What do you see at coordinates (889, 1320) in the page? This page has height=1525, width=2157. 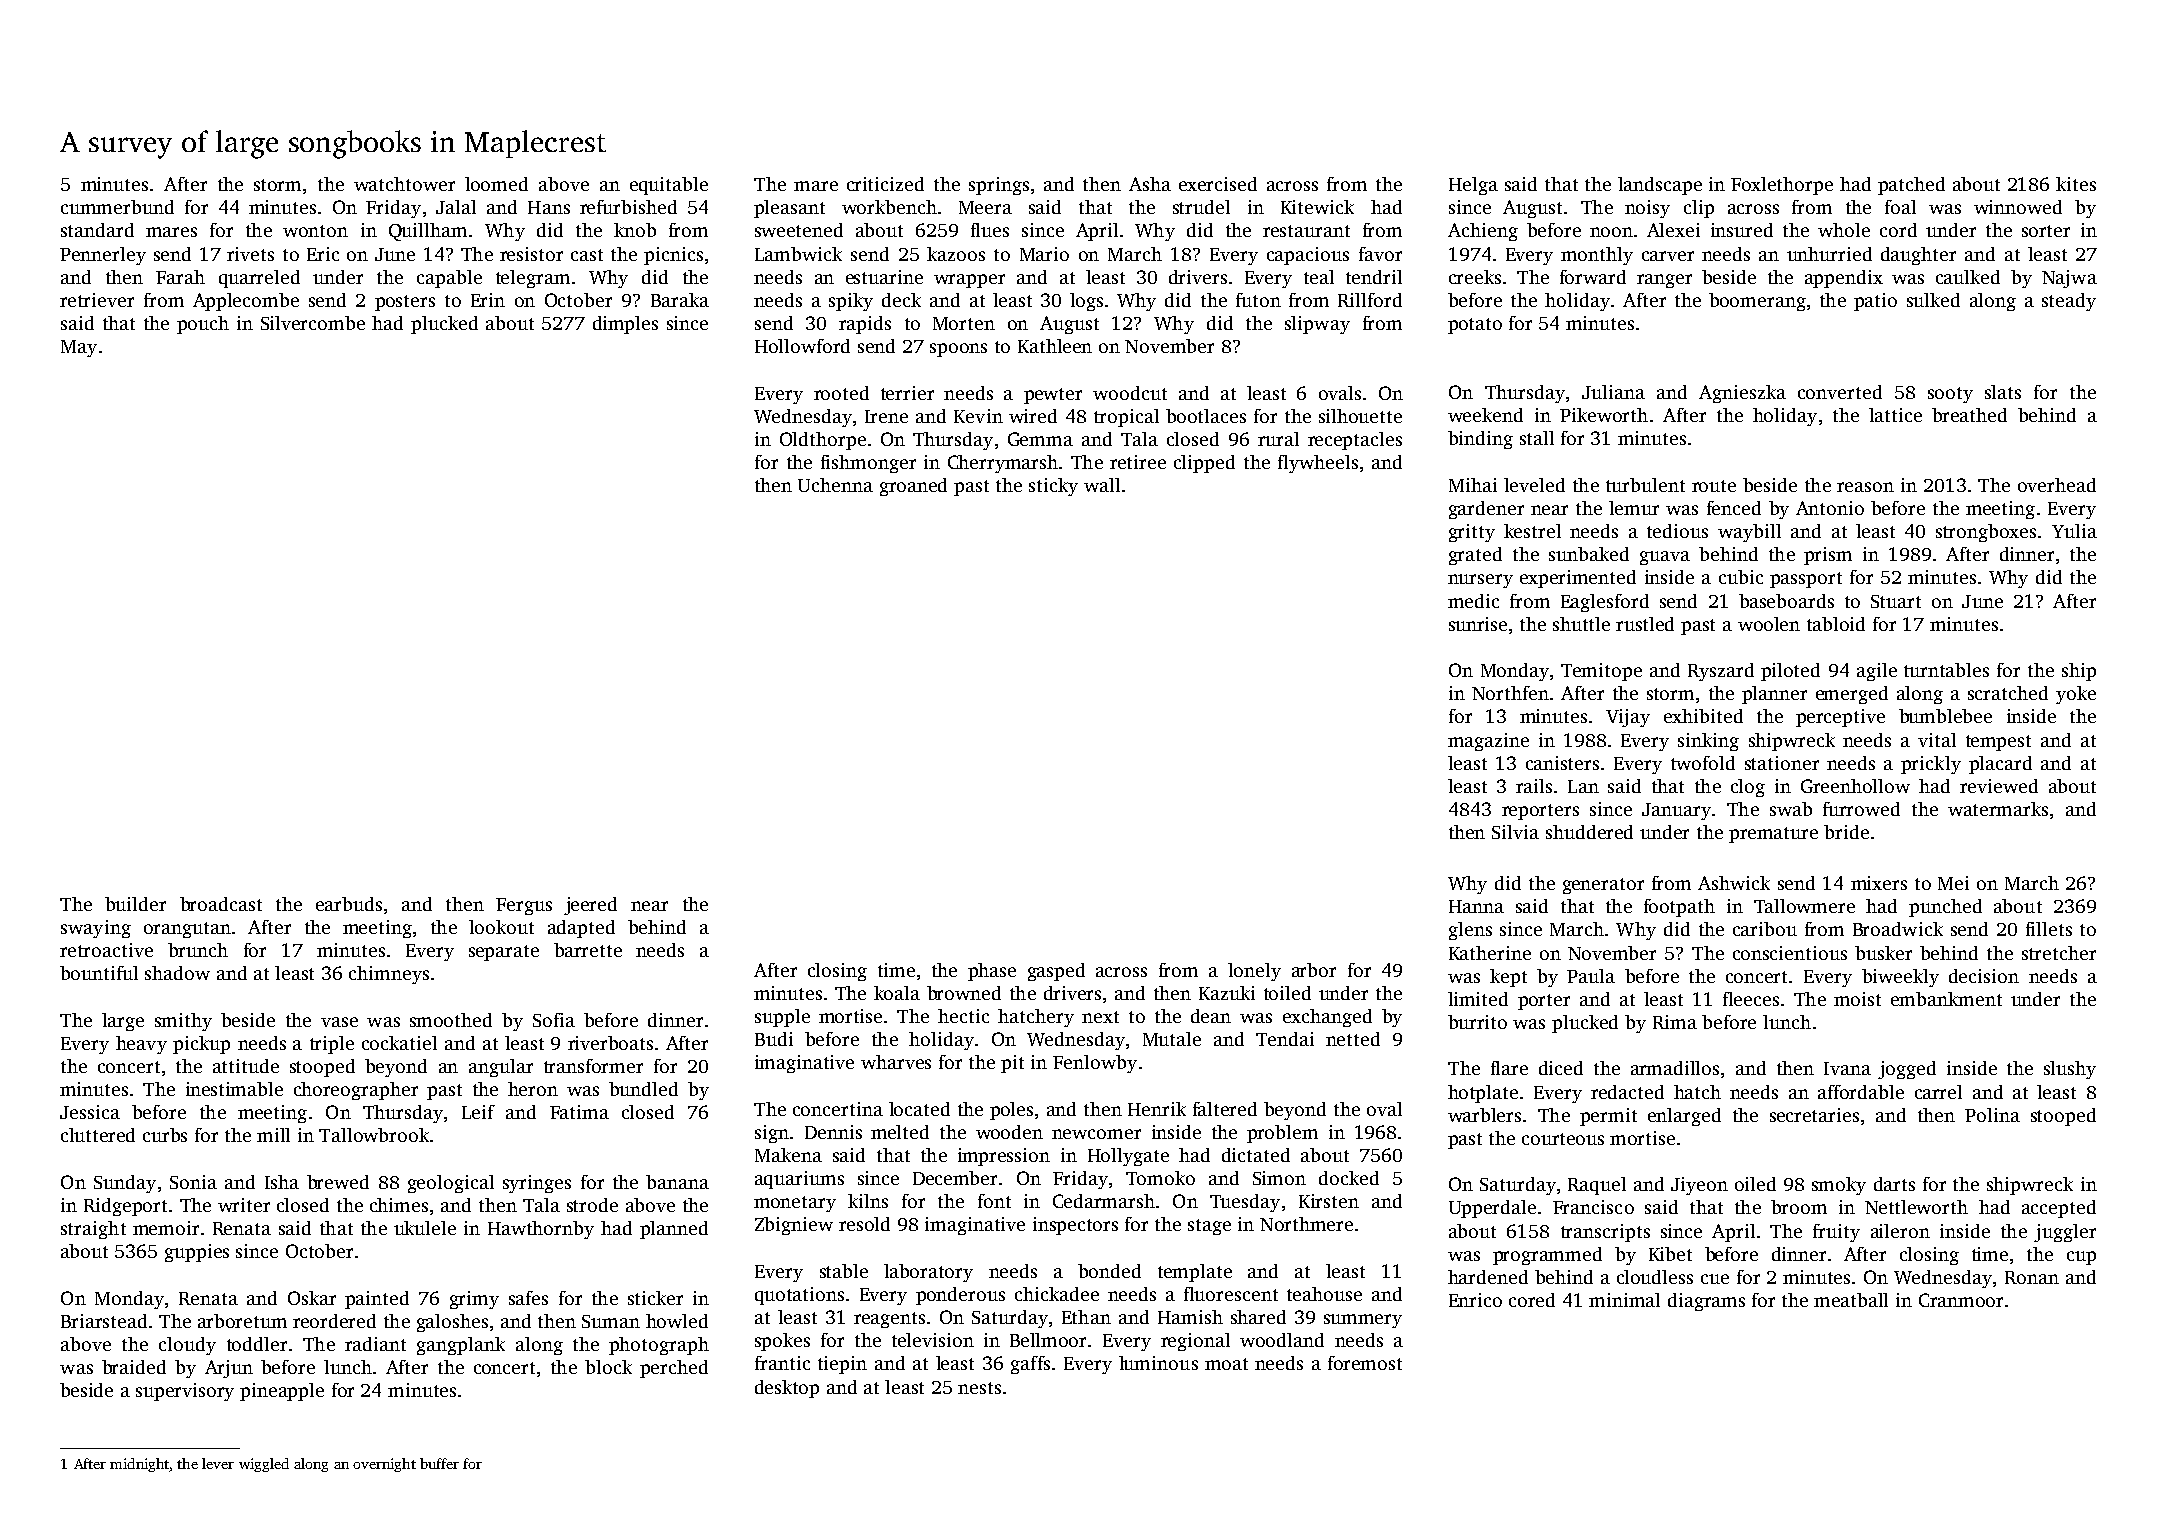 I see `reagents` at bounding box center [889, 1320].
